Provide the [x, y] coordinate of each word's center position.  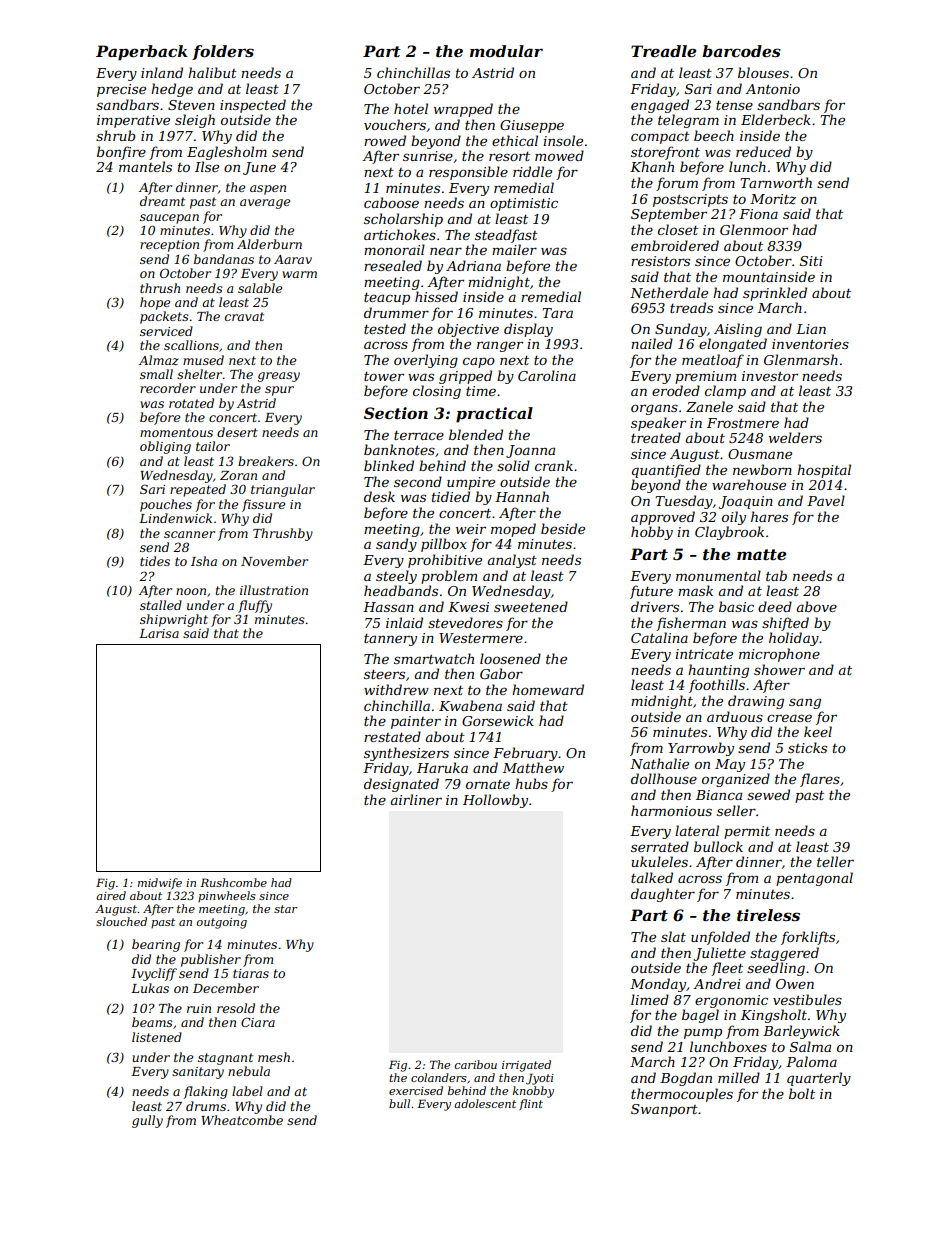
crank [554, 465]
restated [392, 736]
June [259, 168]
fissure [263, 505]
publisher [211, 960]
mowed [559, 155]
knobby [533, 1092]
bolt [802, 1093]
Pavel [826, 500]
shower [779, 669]
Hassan [388, 607]
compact [660, 138]
